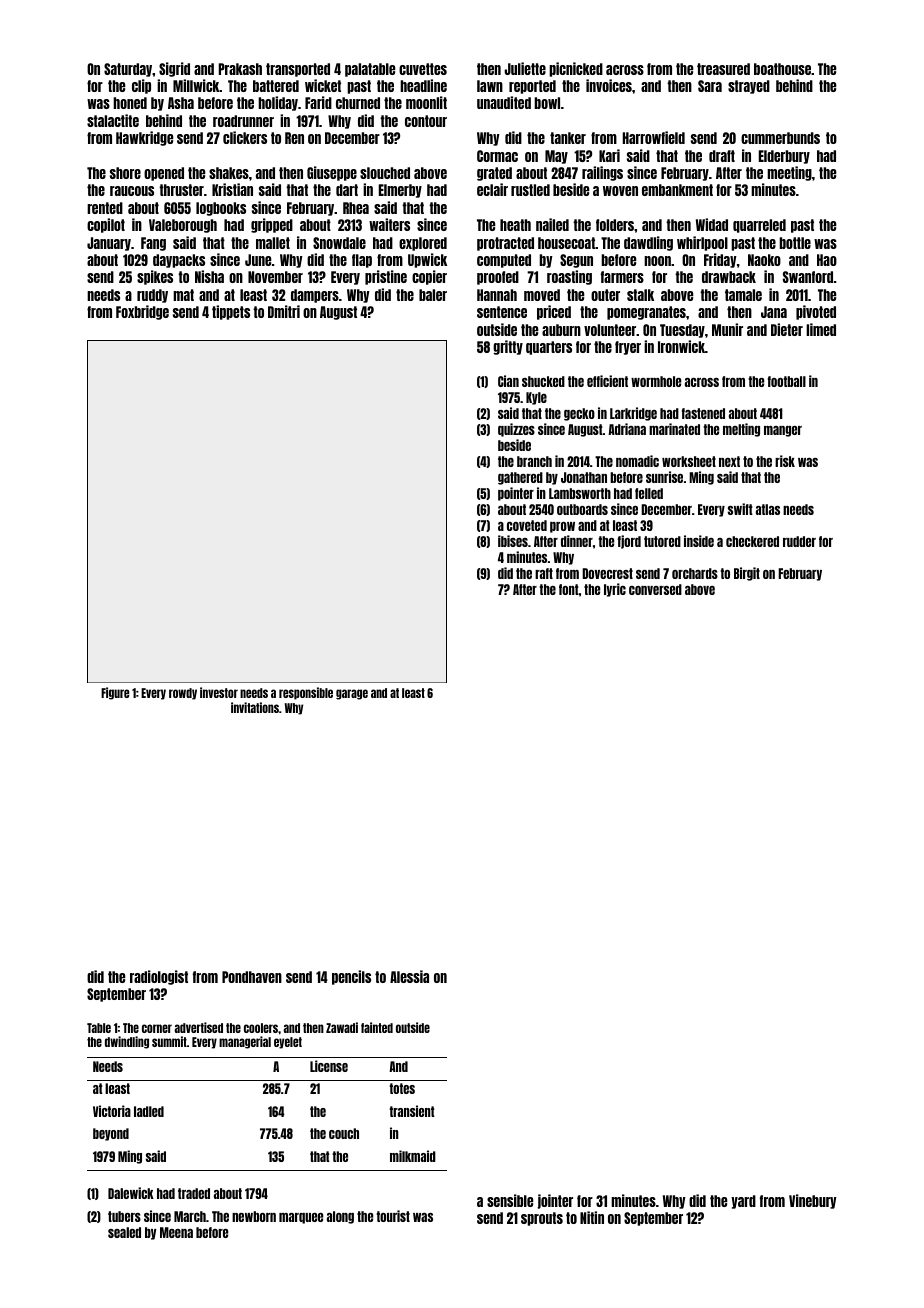 Image resolution: width=924 pixels, height=1308 pixels. Describe the element at coordinates (219, 692) in the image. I see `investor` at that location.
